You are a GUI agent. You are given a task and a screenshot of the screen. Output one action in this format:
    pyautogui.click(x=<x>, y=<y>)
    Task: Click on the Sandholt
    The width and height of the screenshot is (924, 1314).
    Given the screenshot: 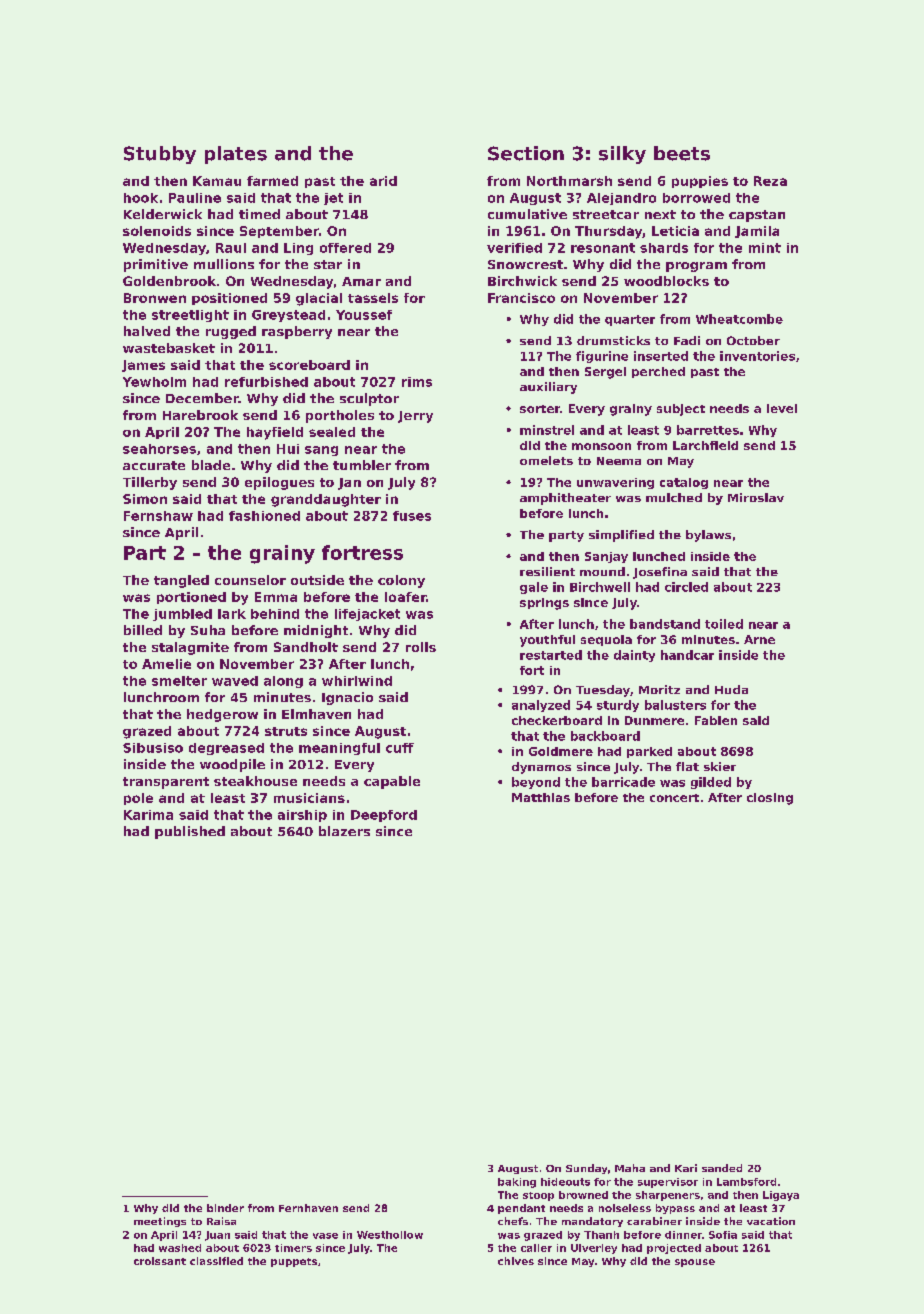 What is the action you would take?
    pyautogui.click(x=306, y=647)
